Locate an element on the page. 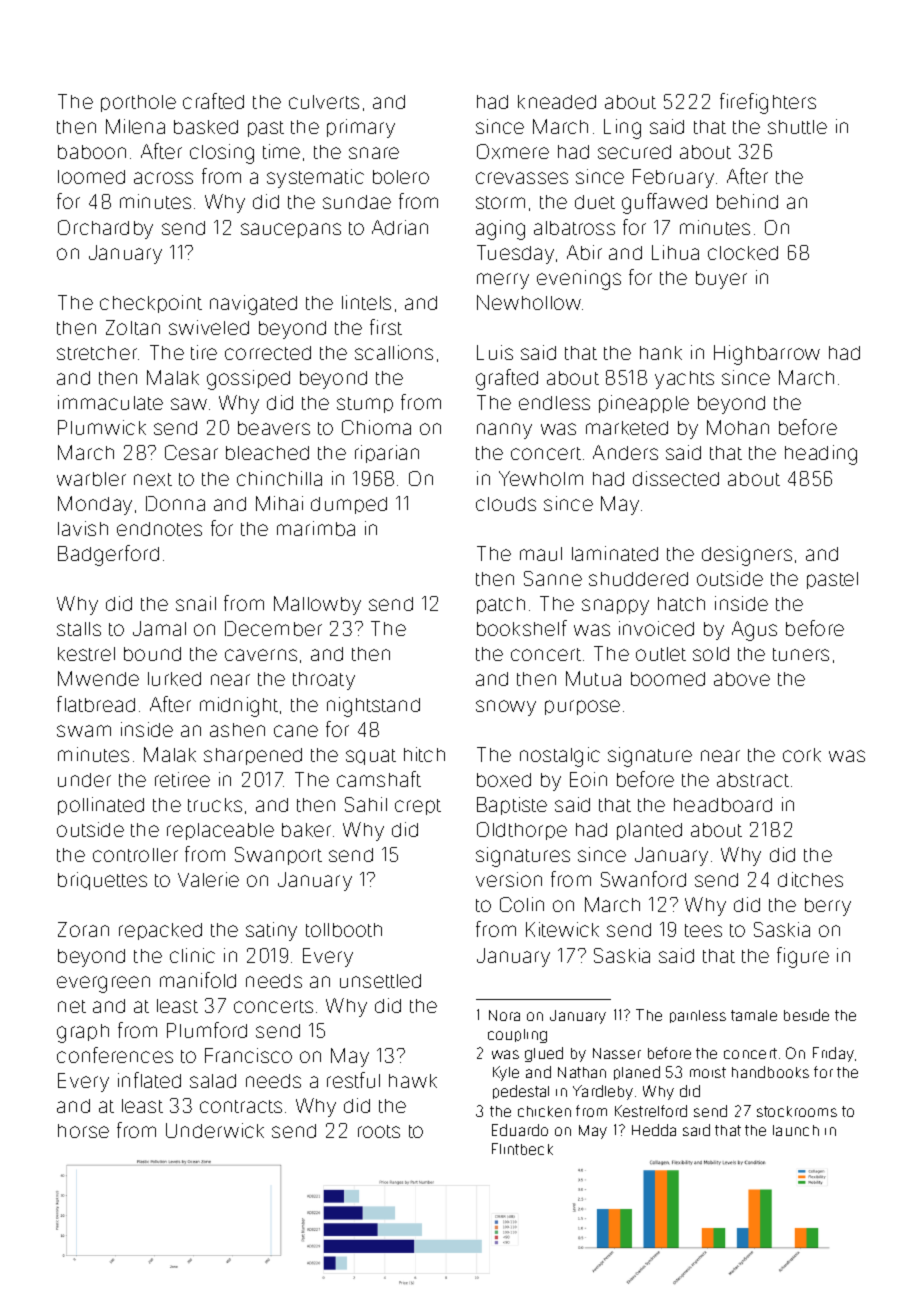 This page has height=1311, width=924. version is located at coordinates (509, 879).
